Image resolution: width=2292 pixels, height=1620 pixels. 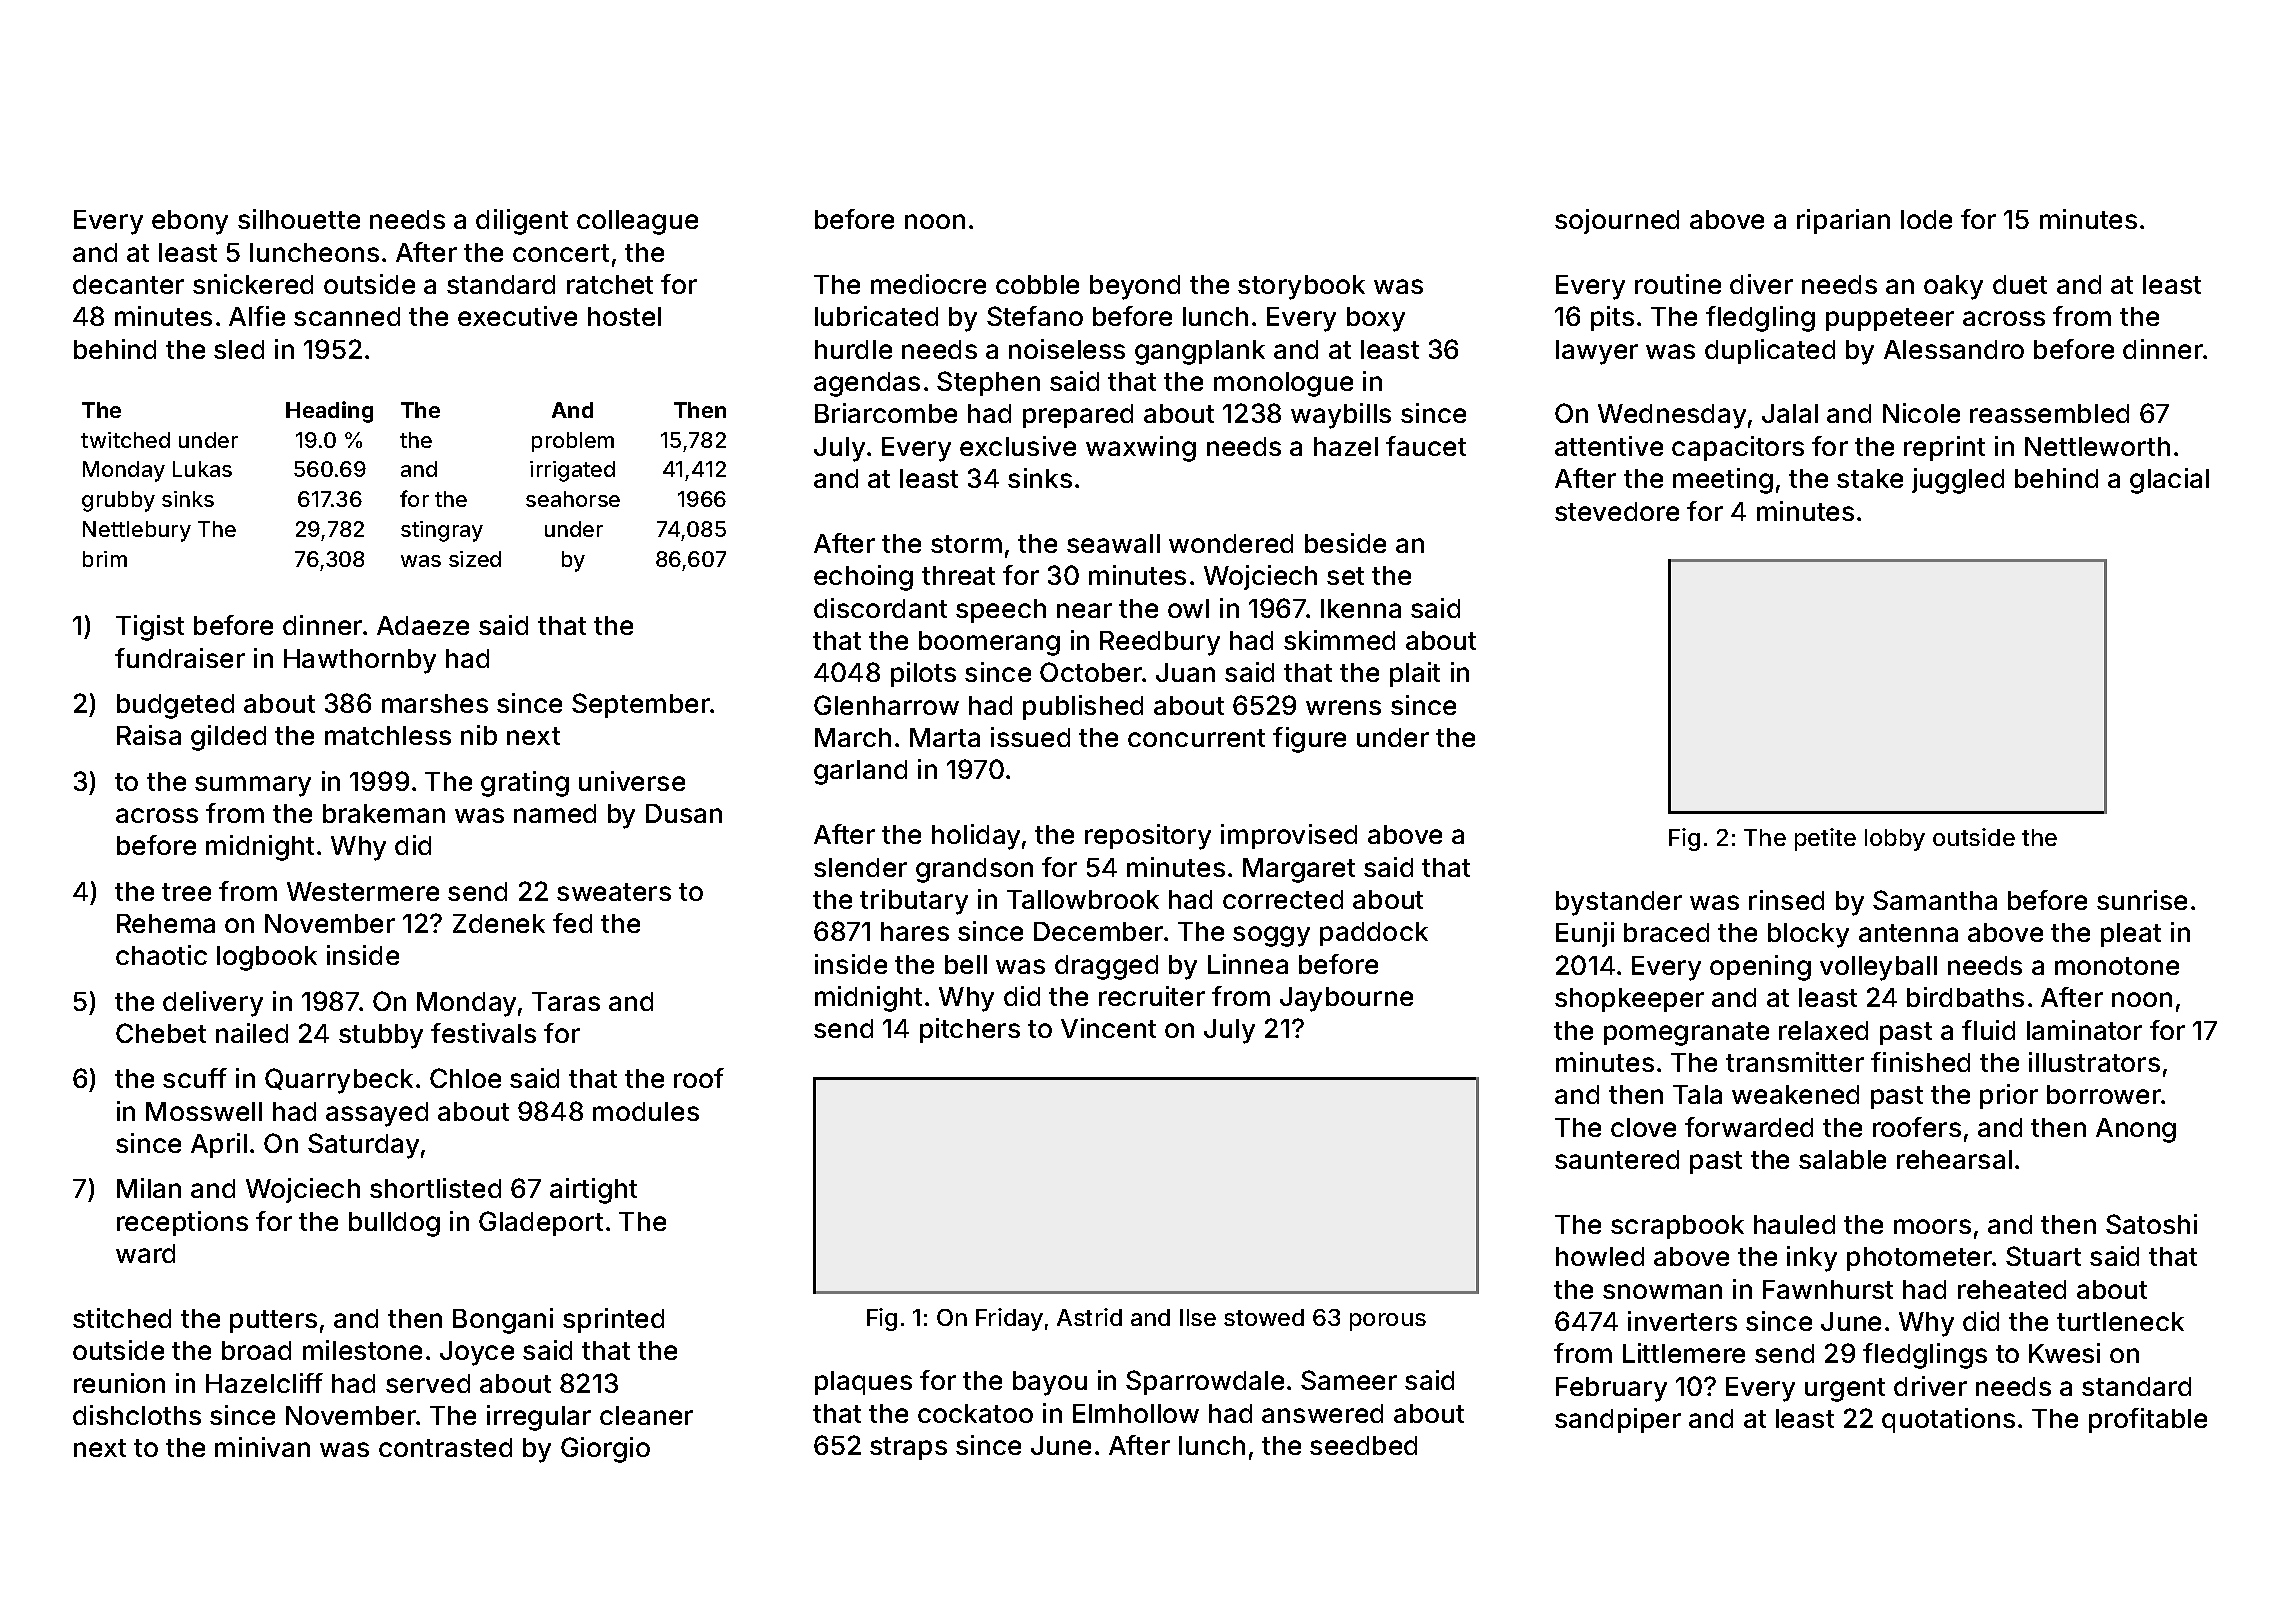 What do you see at coordinates (1926, 219) in the document?
I see `lode` at bounding box center [1926, 219].
